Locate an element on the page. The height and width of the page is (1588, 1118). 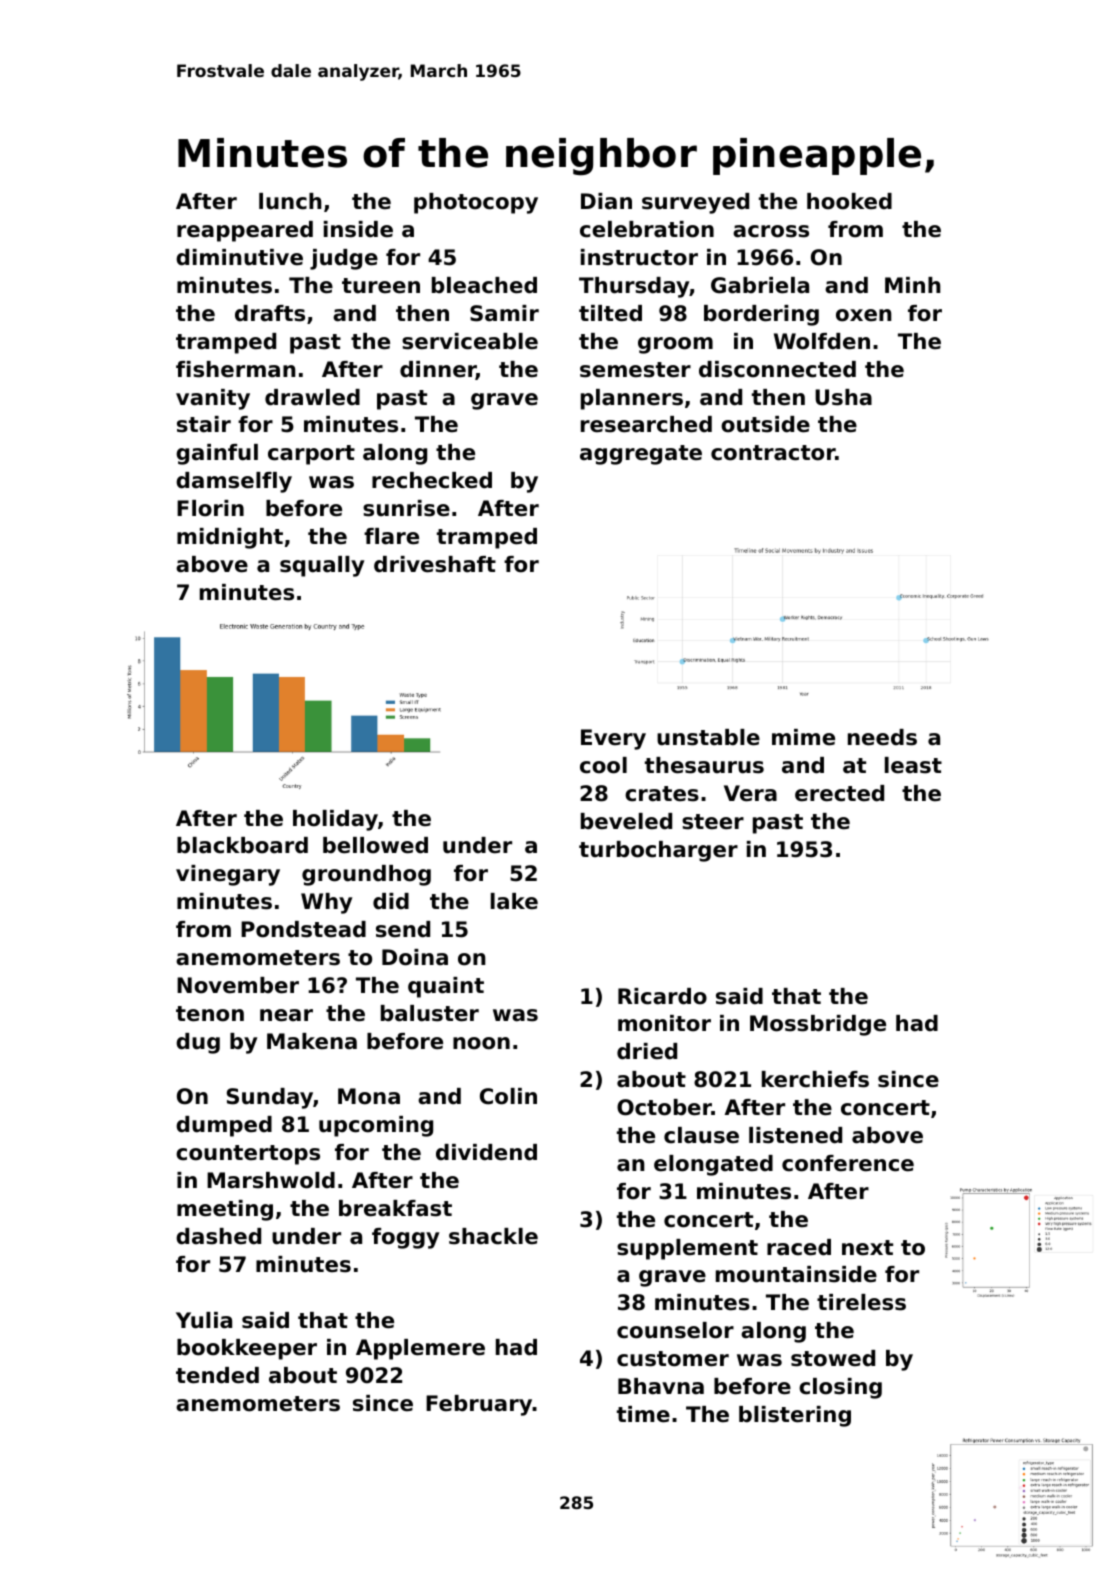
clause is located at coordinates (701, 1135).
